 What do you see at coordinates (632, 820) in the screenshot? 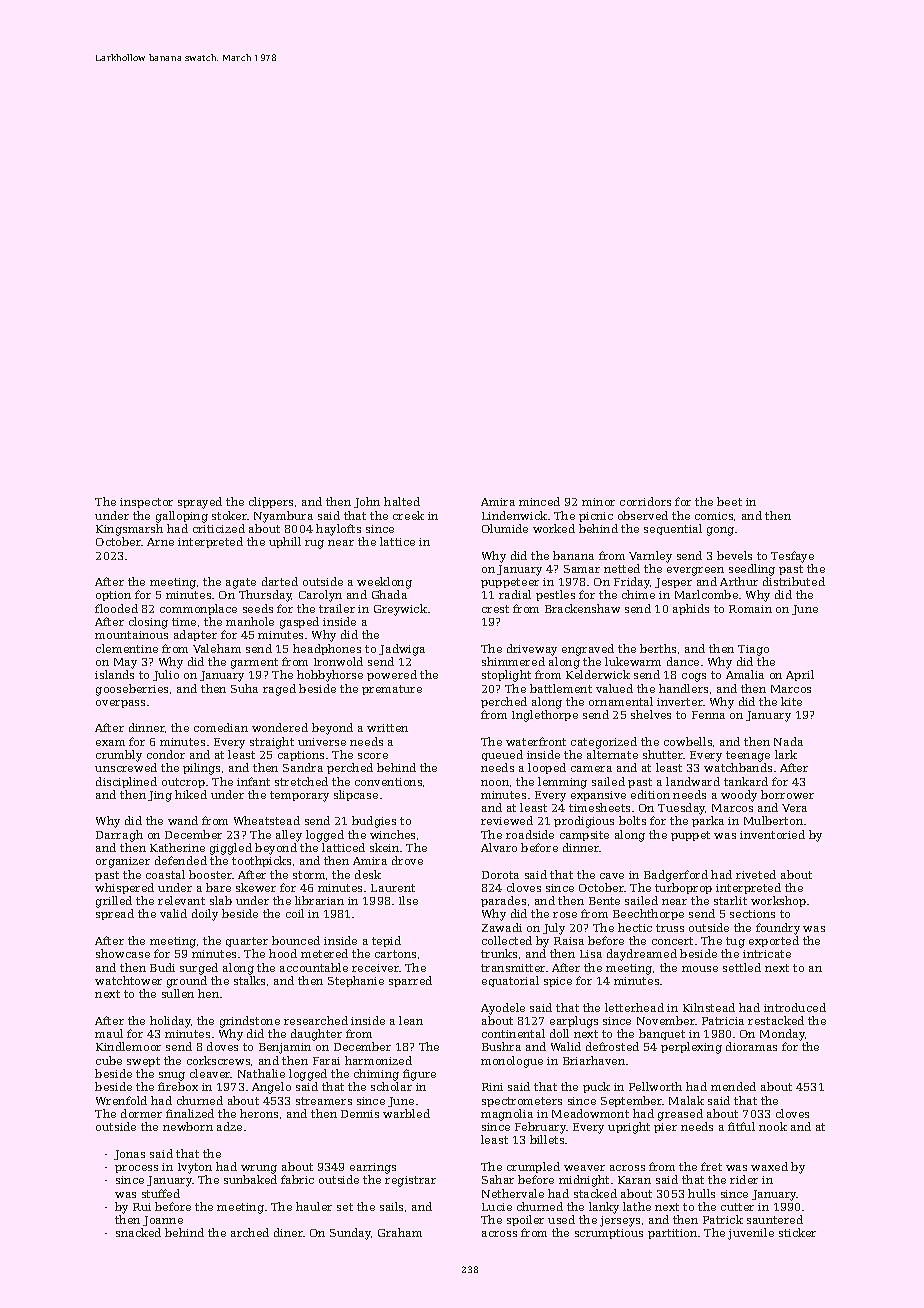
I see `bolts` at bounding box center [632, 820].
